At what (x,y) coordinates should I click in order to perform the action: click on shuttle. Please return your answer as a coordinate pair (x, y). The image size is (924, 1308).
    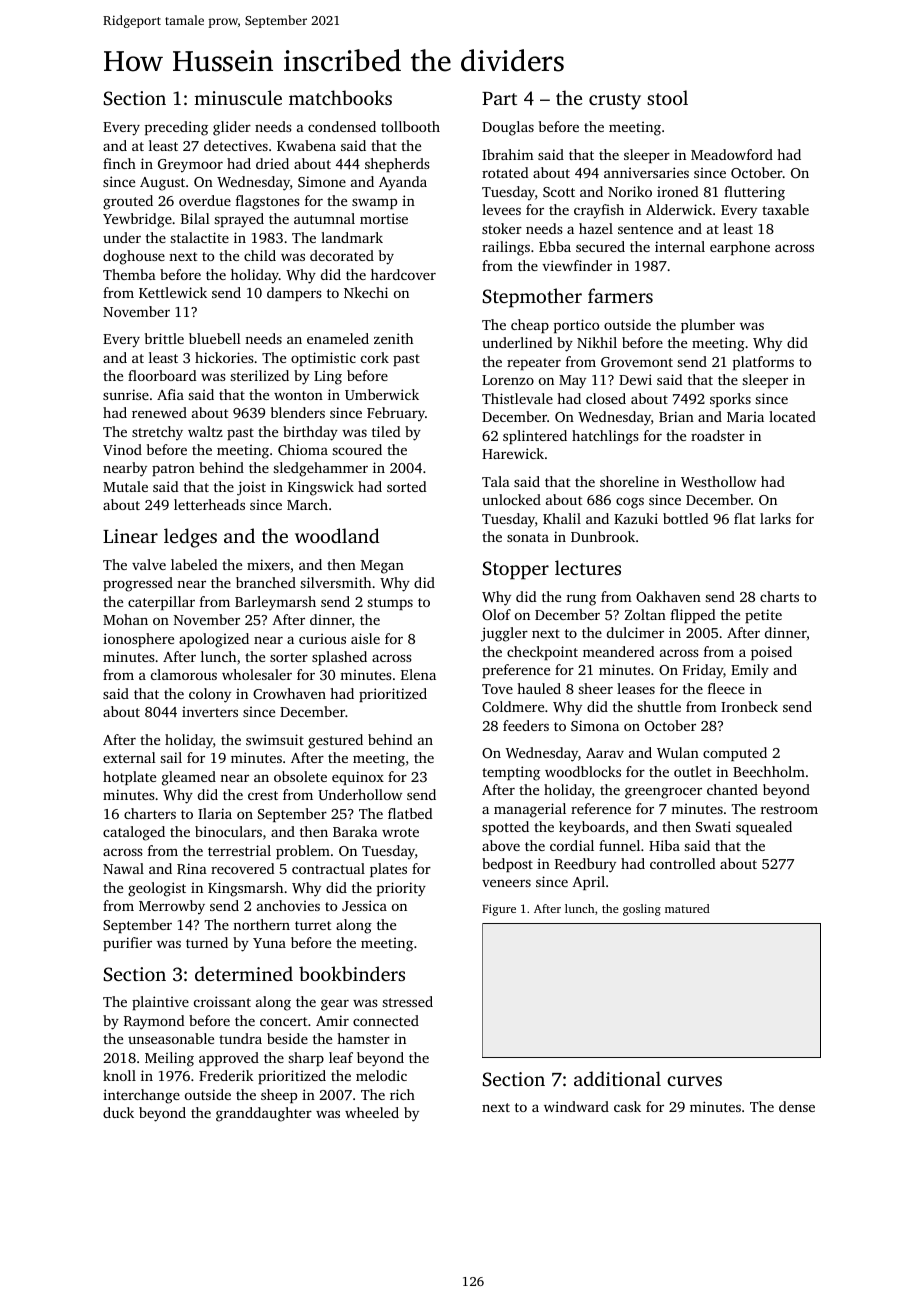
    Looking at the image, I should click on (659, 706).
